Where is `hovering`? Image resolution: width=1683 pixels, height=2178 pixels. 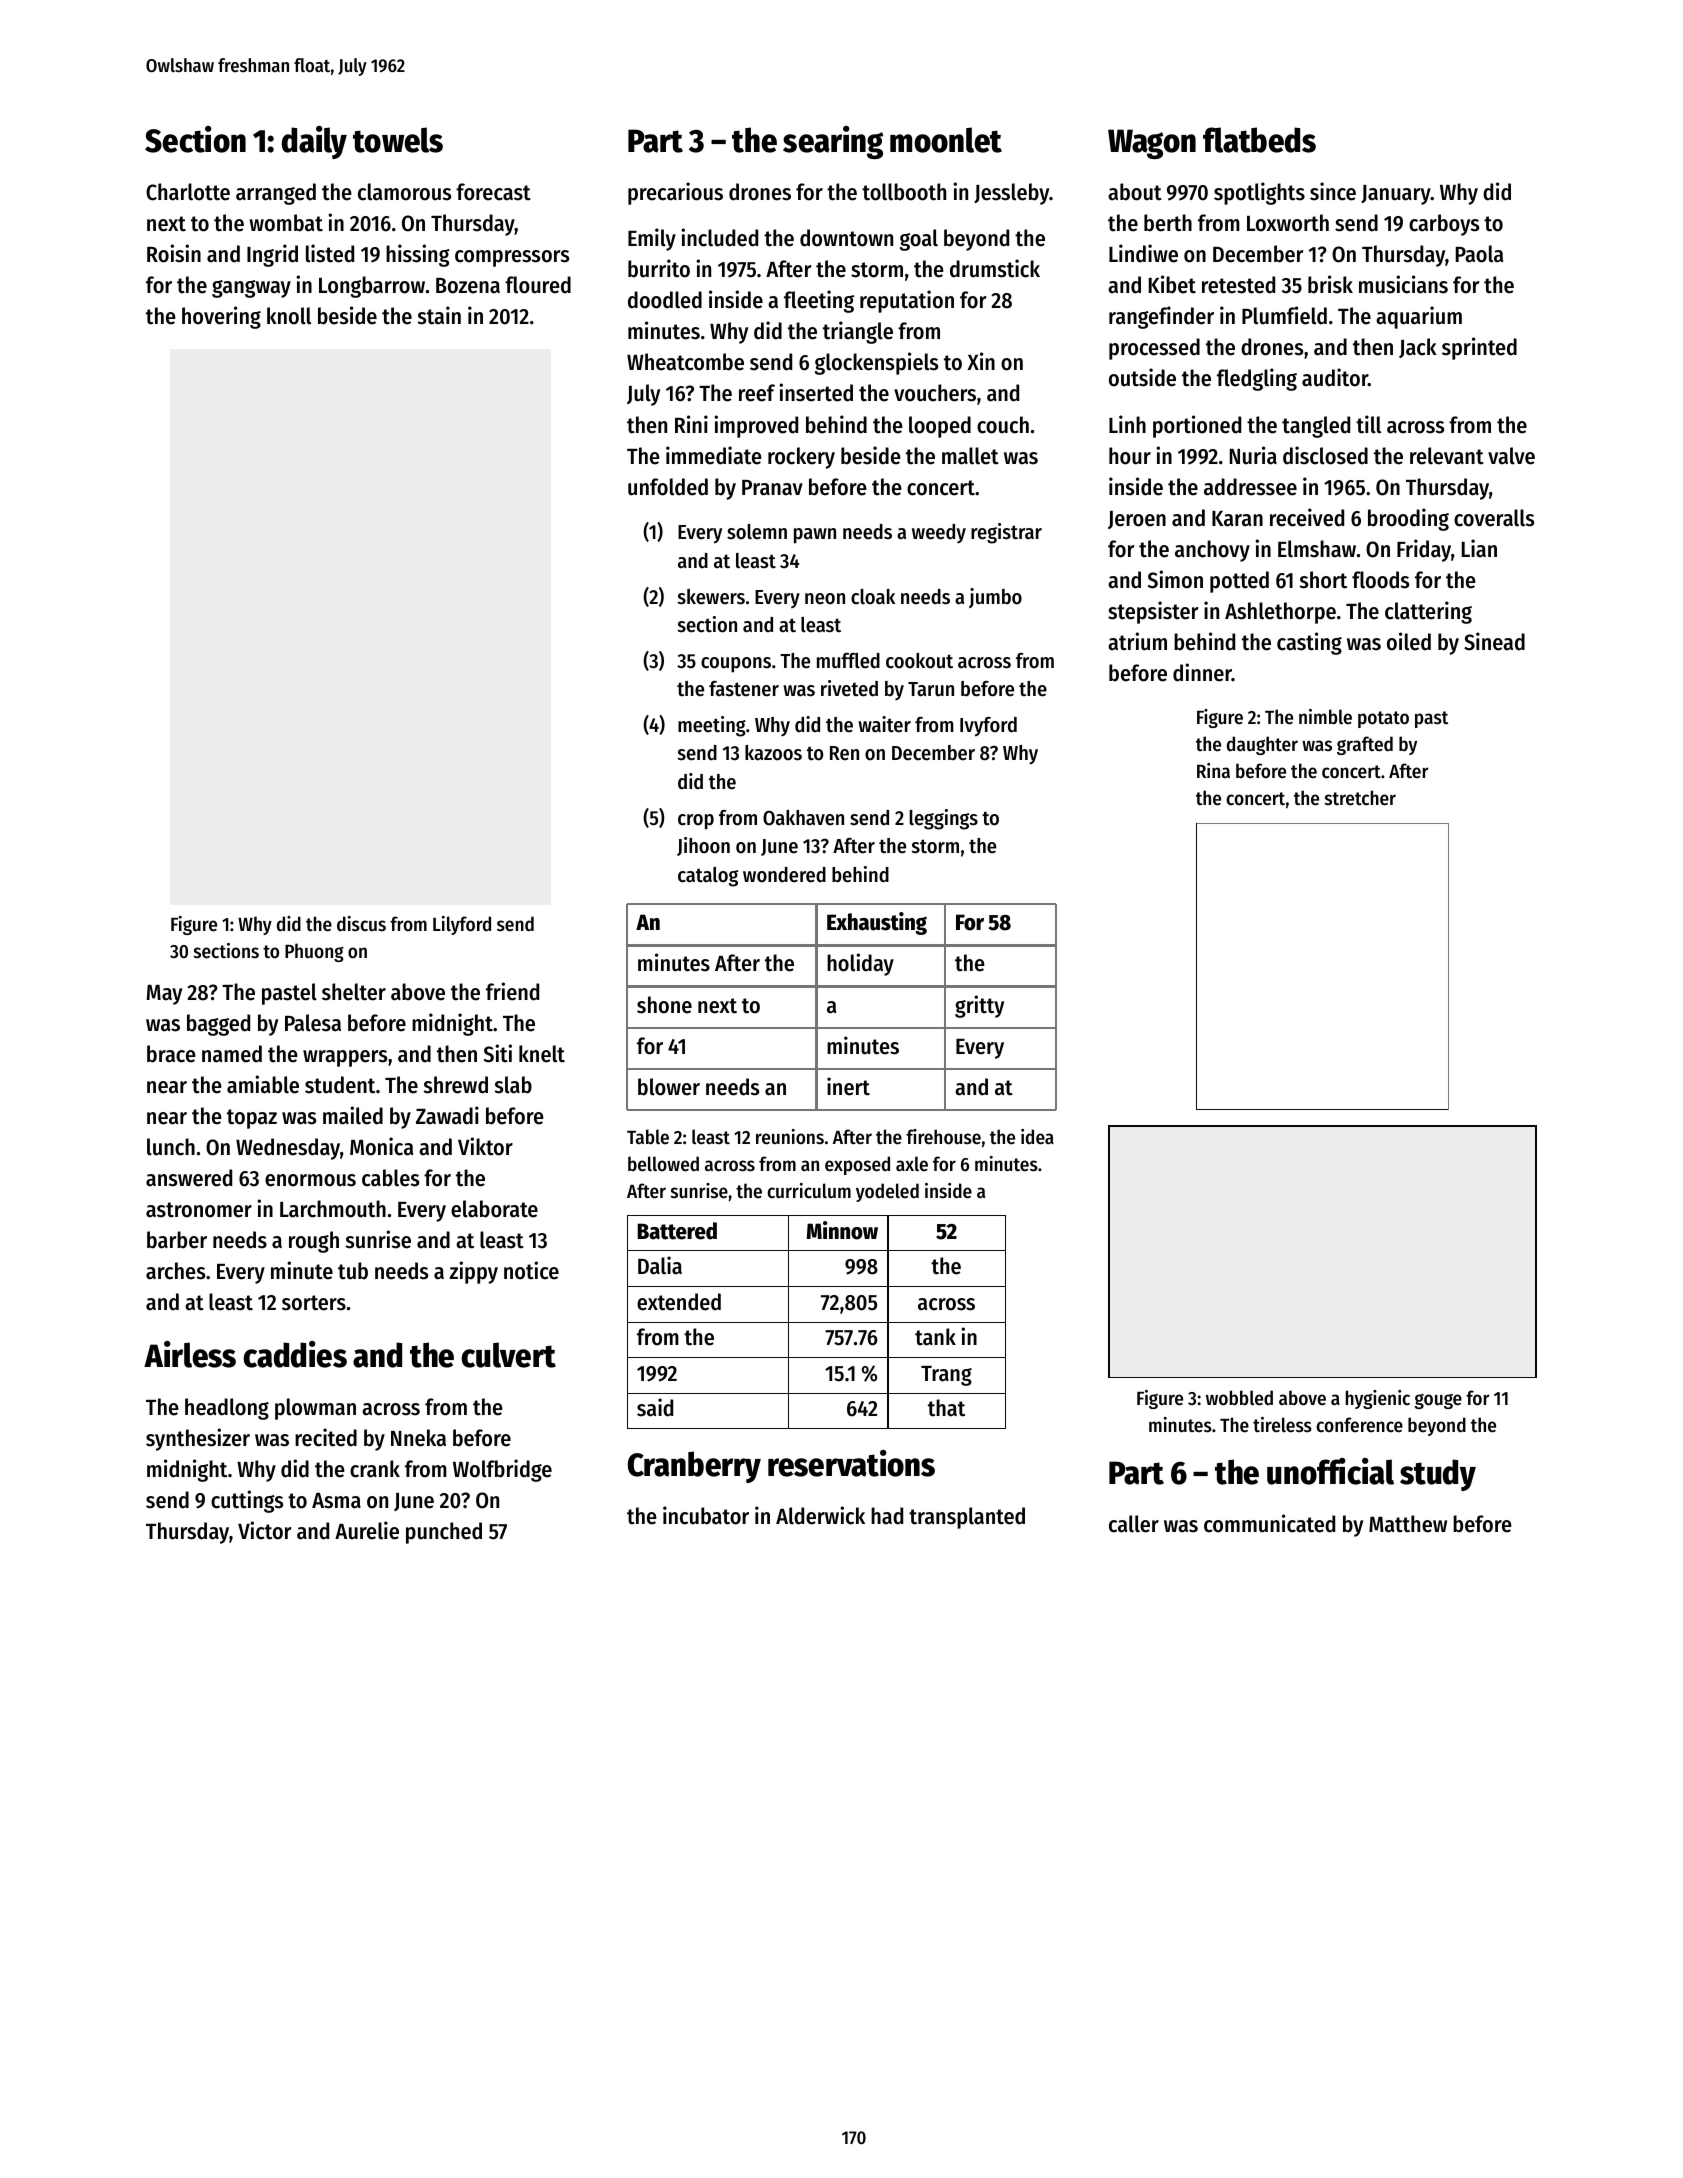 hovering is located at coordinates (221, 317).
